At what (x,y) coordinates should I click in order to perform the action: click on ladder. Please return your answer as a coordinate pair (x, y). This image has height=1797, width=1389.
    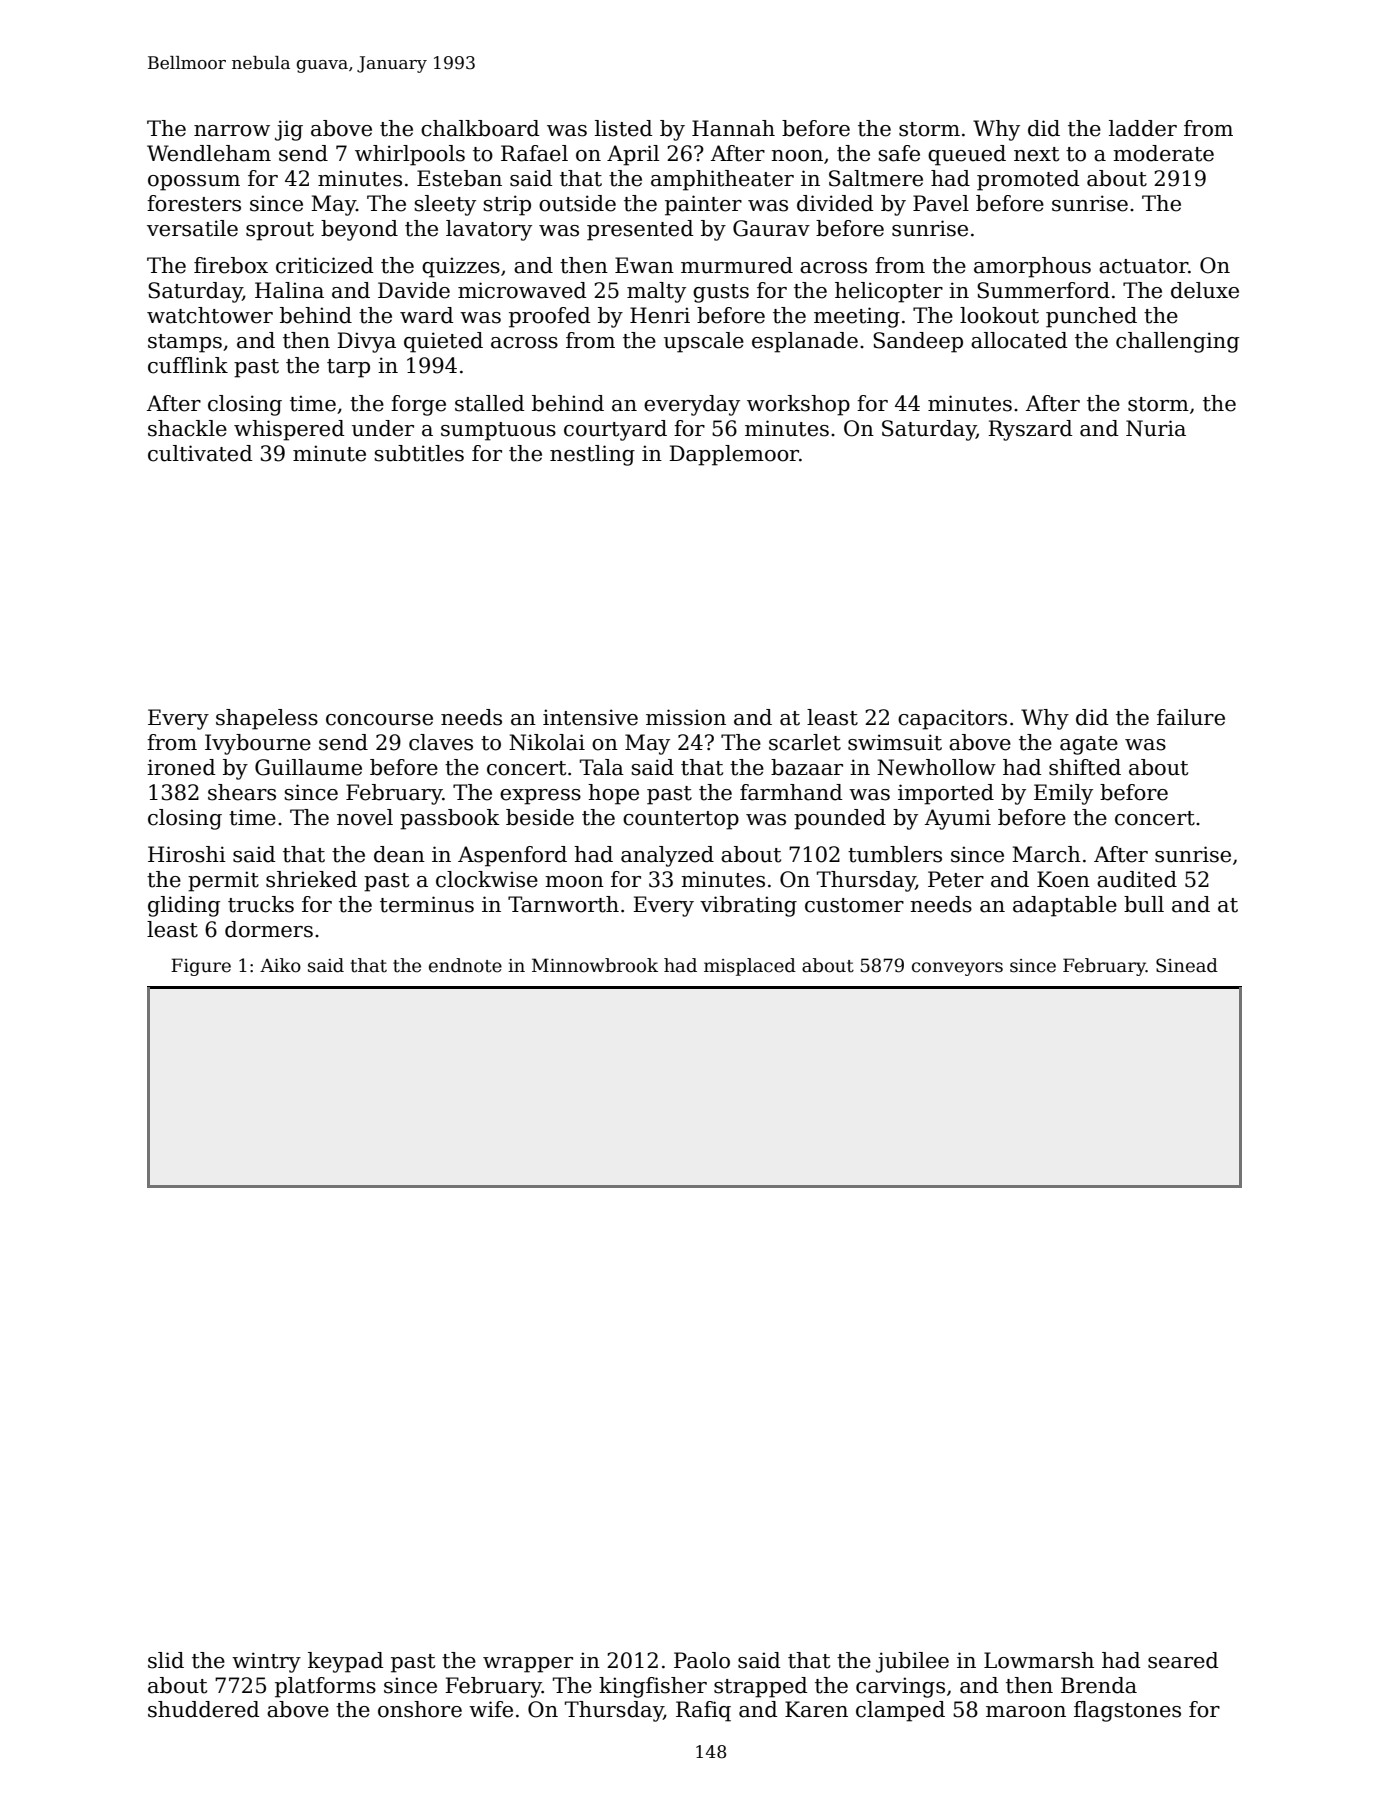
    Looking at the image, I should click on (1143, 128).
